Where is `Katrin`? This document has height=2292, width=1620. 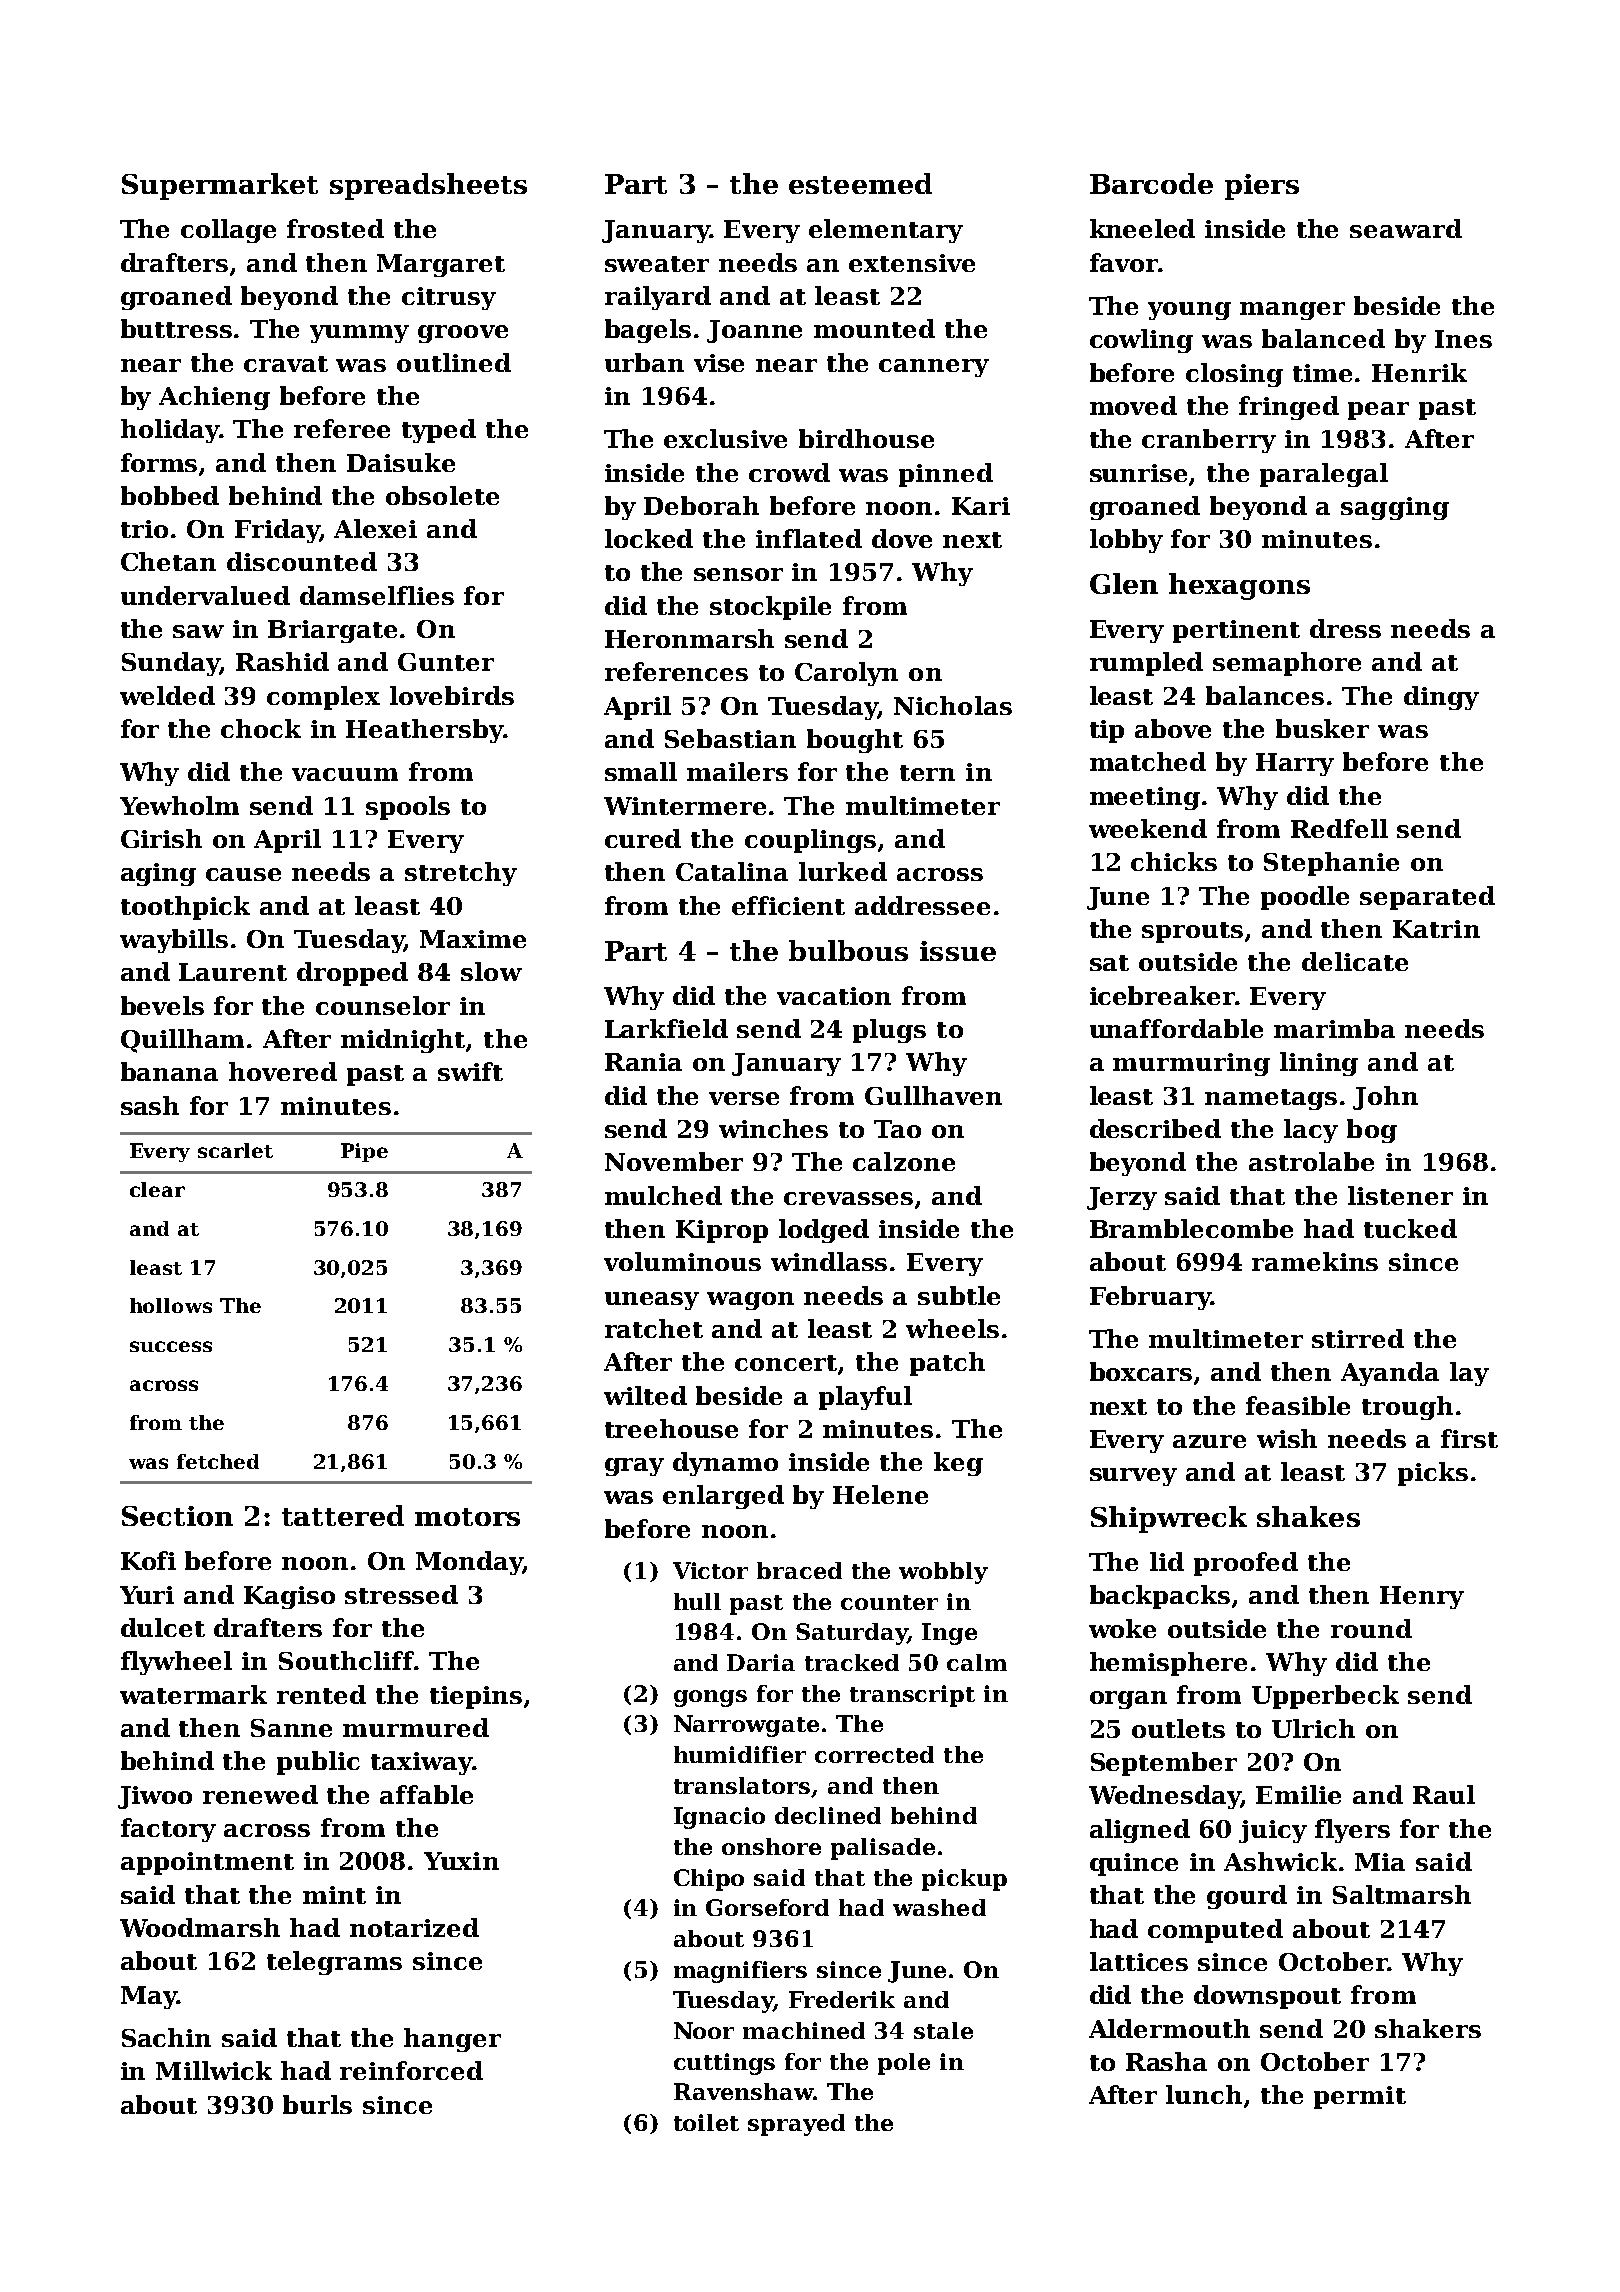
Katrin is located at coordinates (1436, 929).
